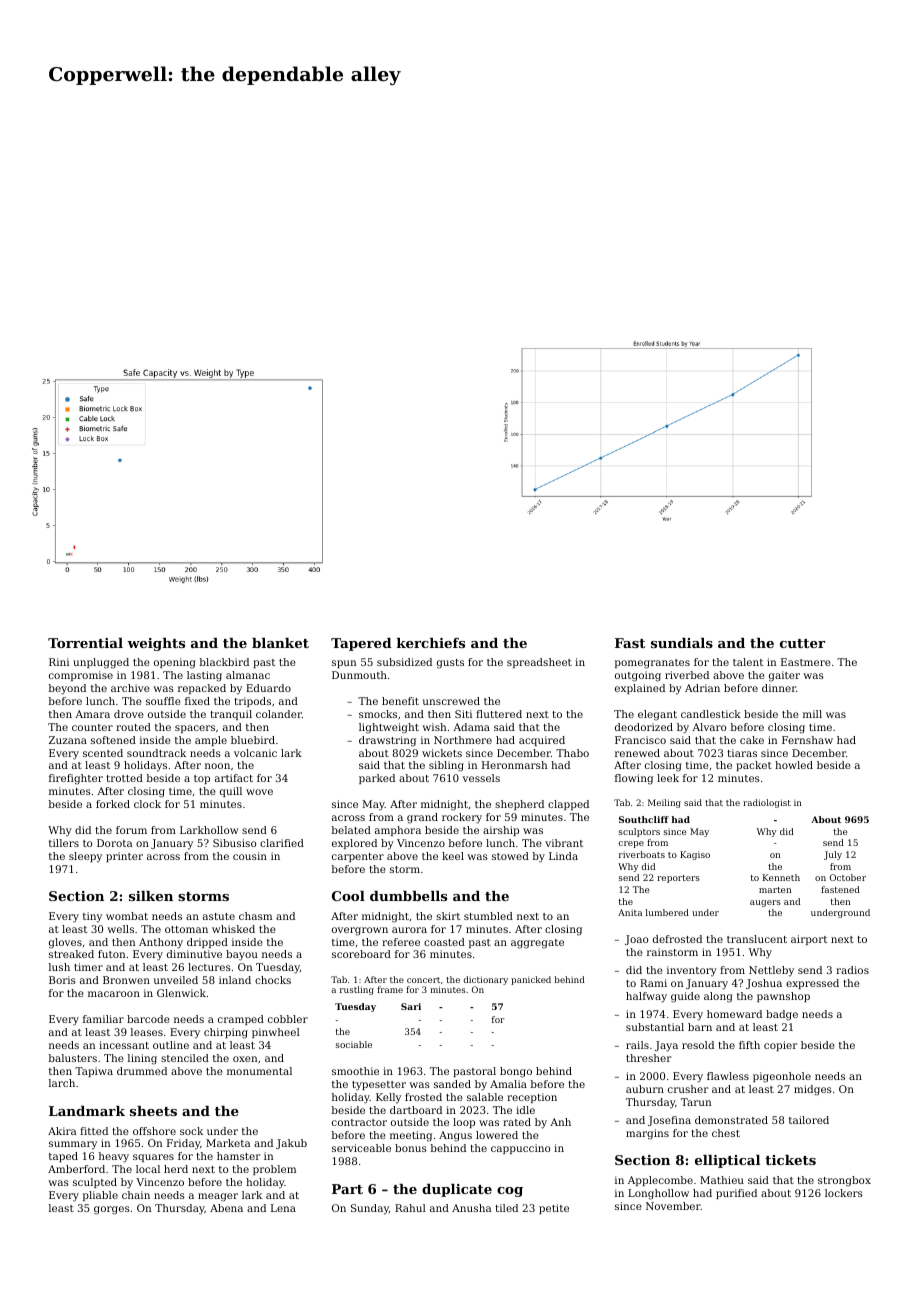 The image size is (924, 1308). Describe the element at coordinates (667, 912) in the screenshot. I see `lumbered` at that location.
